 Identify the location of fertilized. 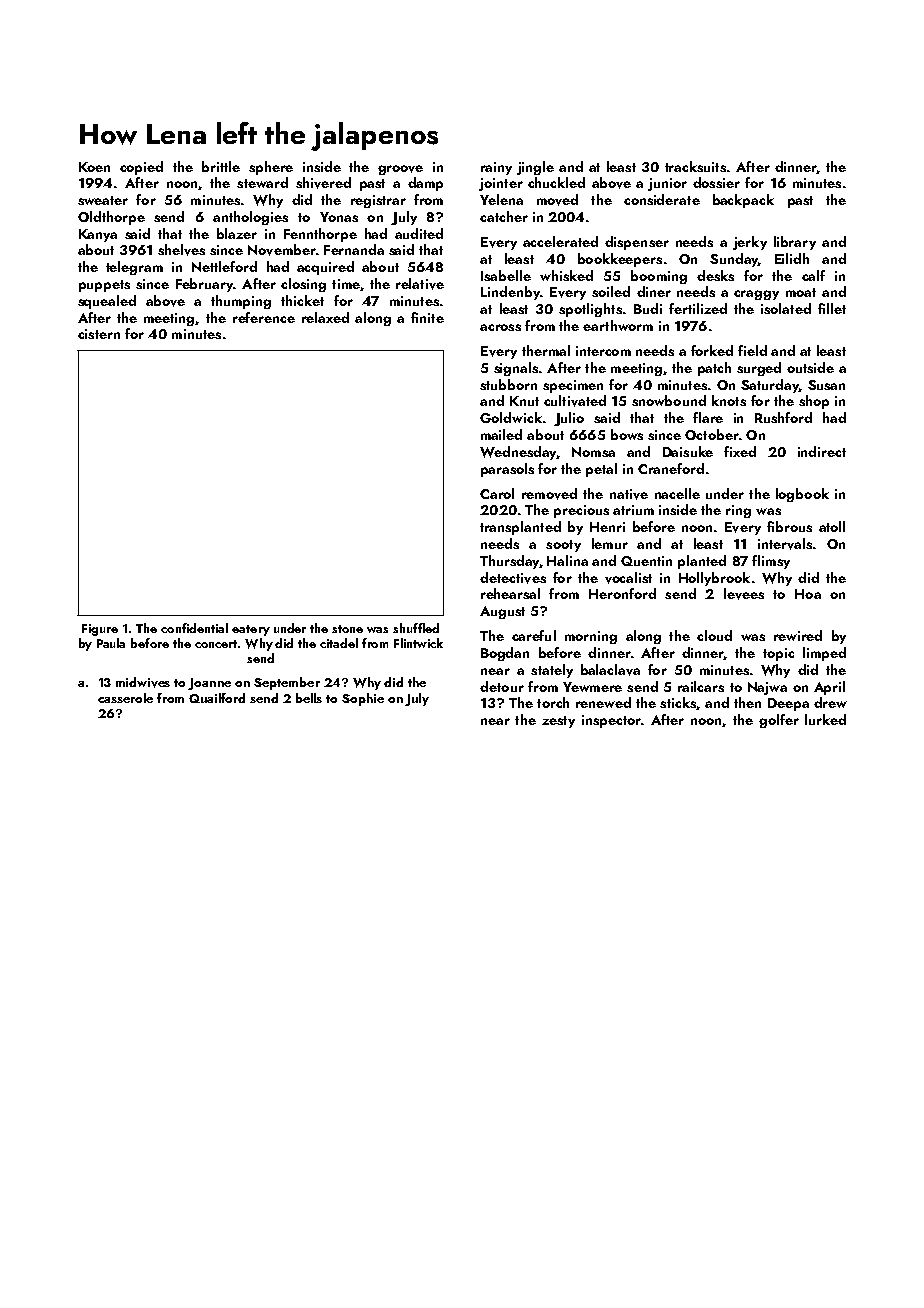
(698, 308).
